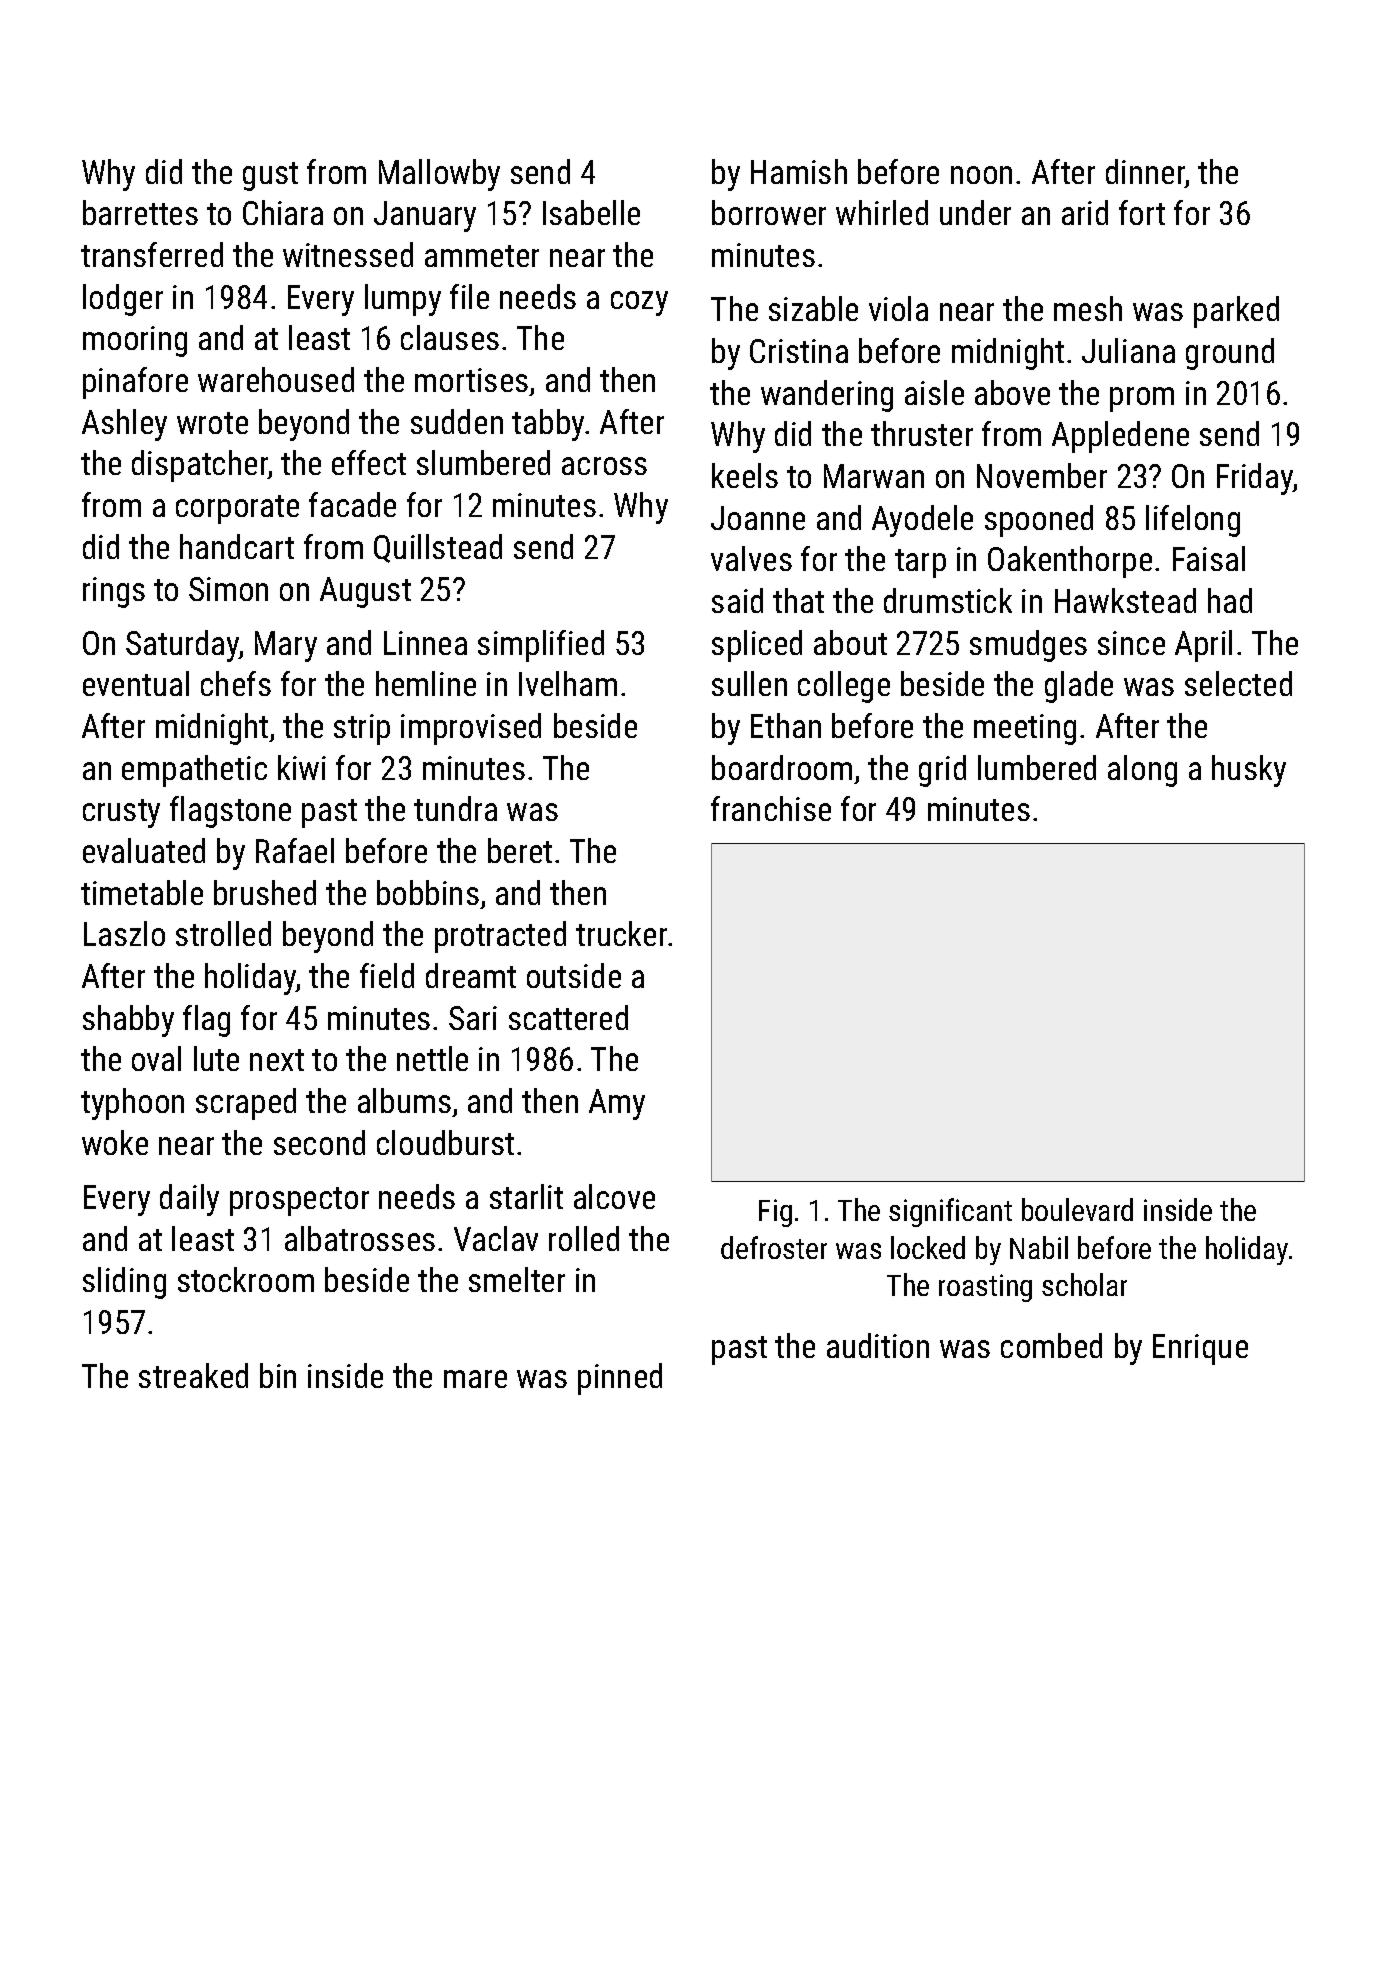 Image resolution: width=1386 pixels, height=1969 pixels. I want to click on barrettes, so click(140, 212).
